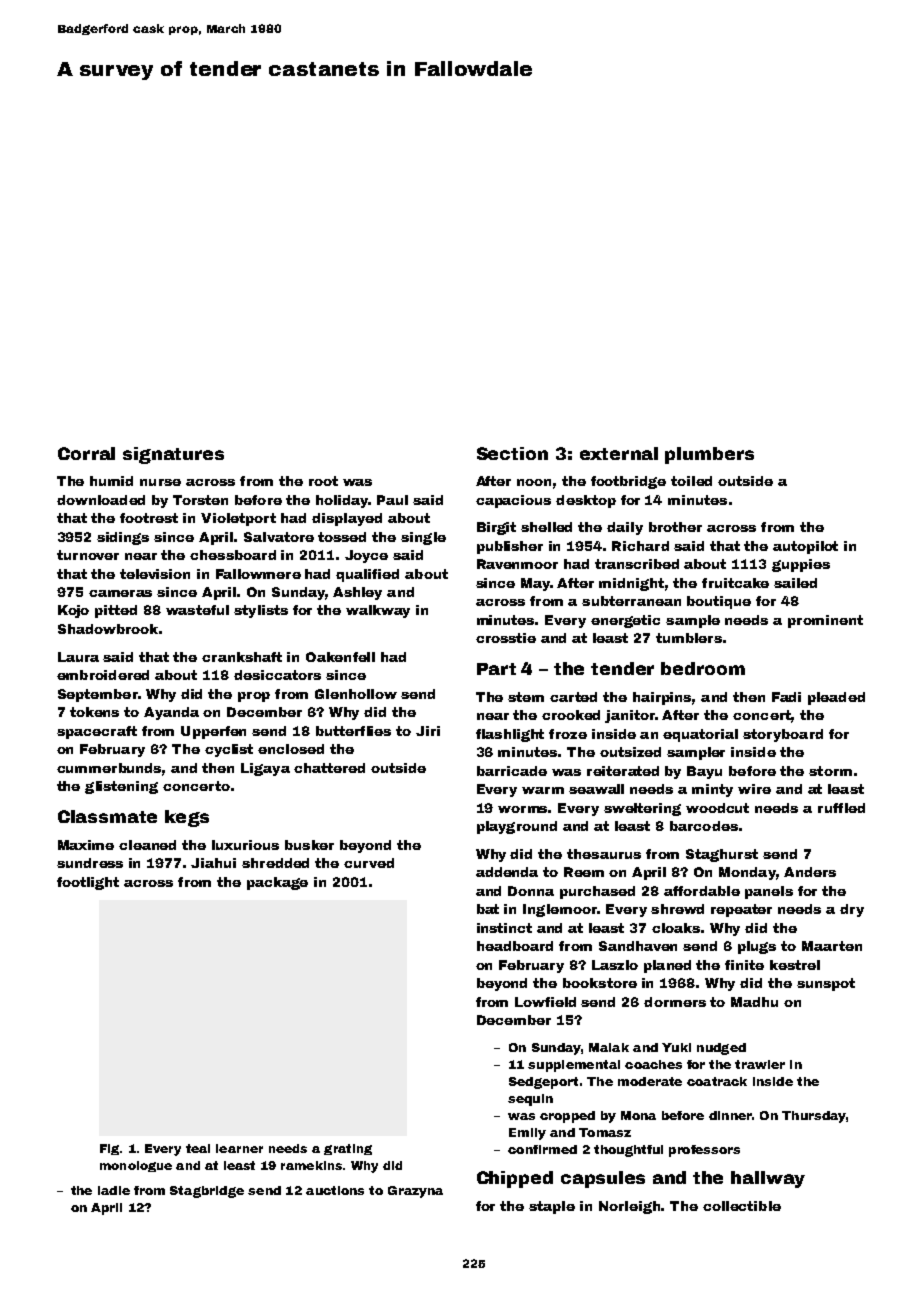 Image resolution: width=924 pixels, height=1308 pixels. I want to click on playground, so click(517, 827).
